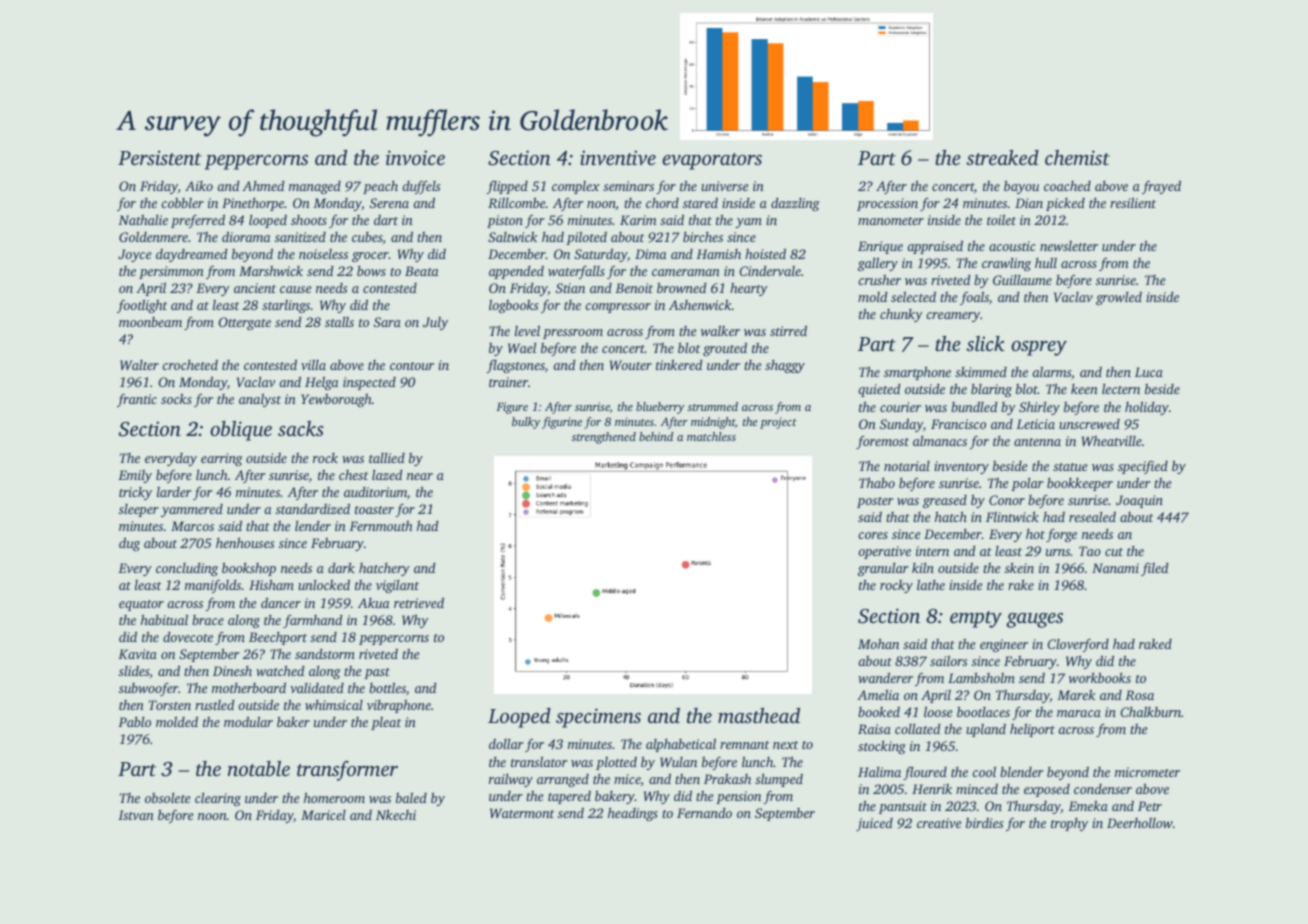  What do you see at coordinates (422, 271) in the screenshot?
I see `Beata` at bounding box center [422, 271].
